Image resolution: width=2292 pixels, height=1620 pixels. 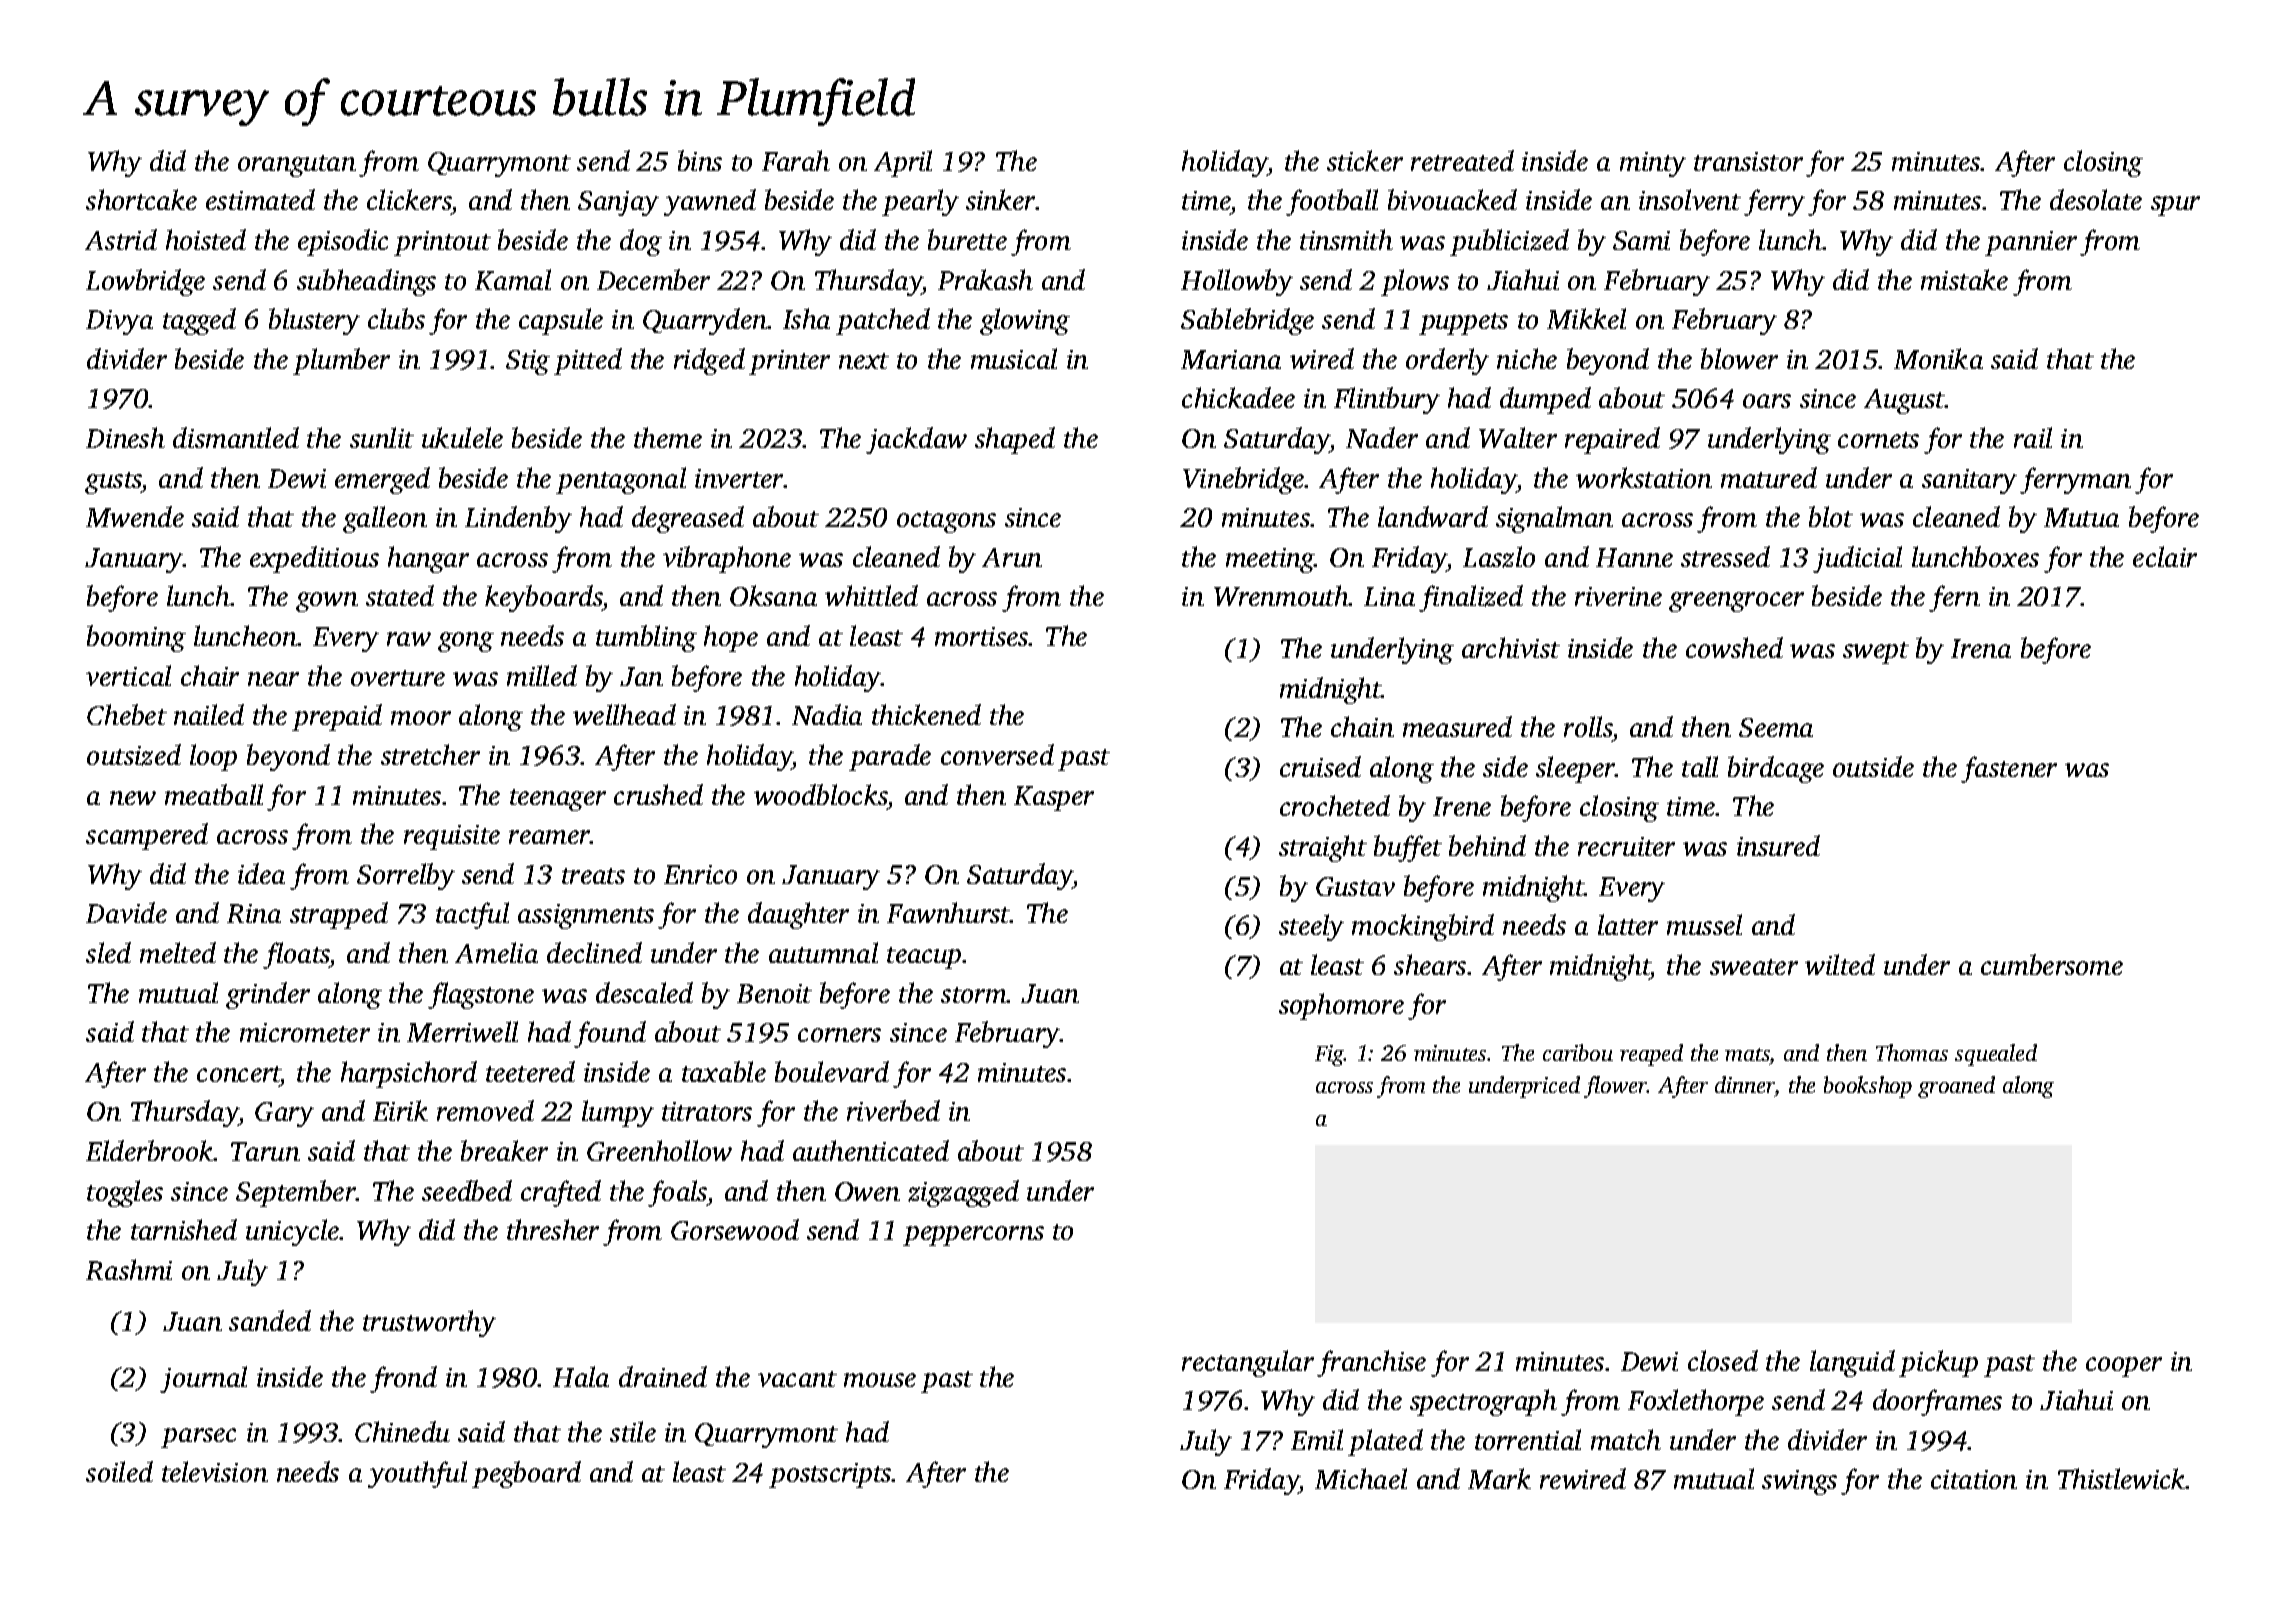 What do you see at coordinates (409, 201) in the screenshot?
I see `clickers` at bounding box center [409, 201].
